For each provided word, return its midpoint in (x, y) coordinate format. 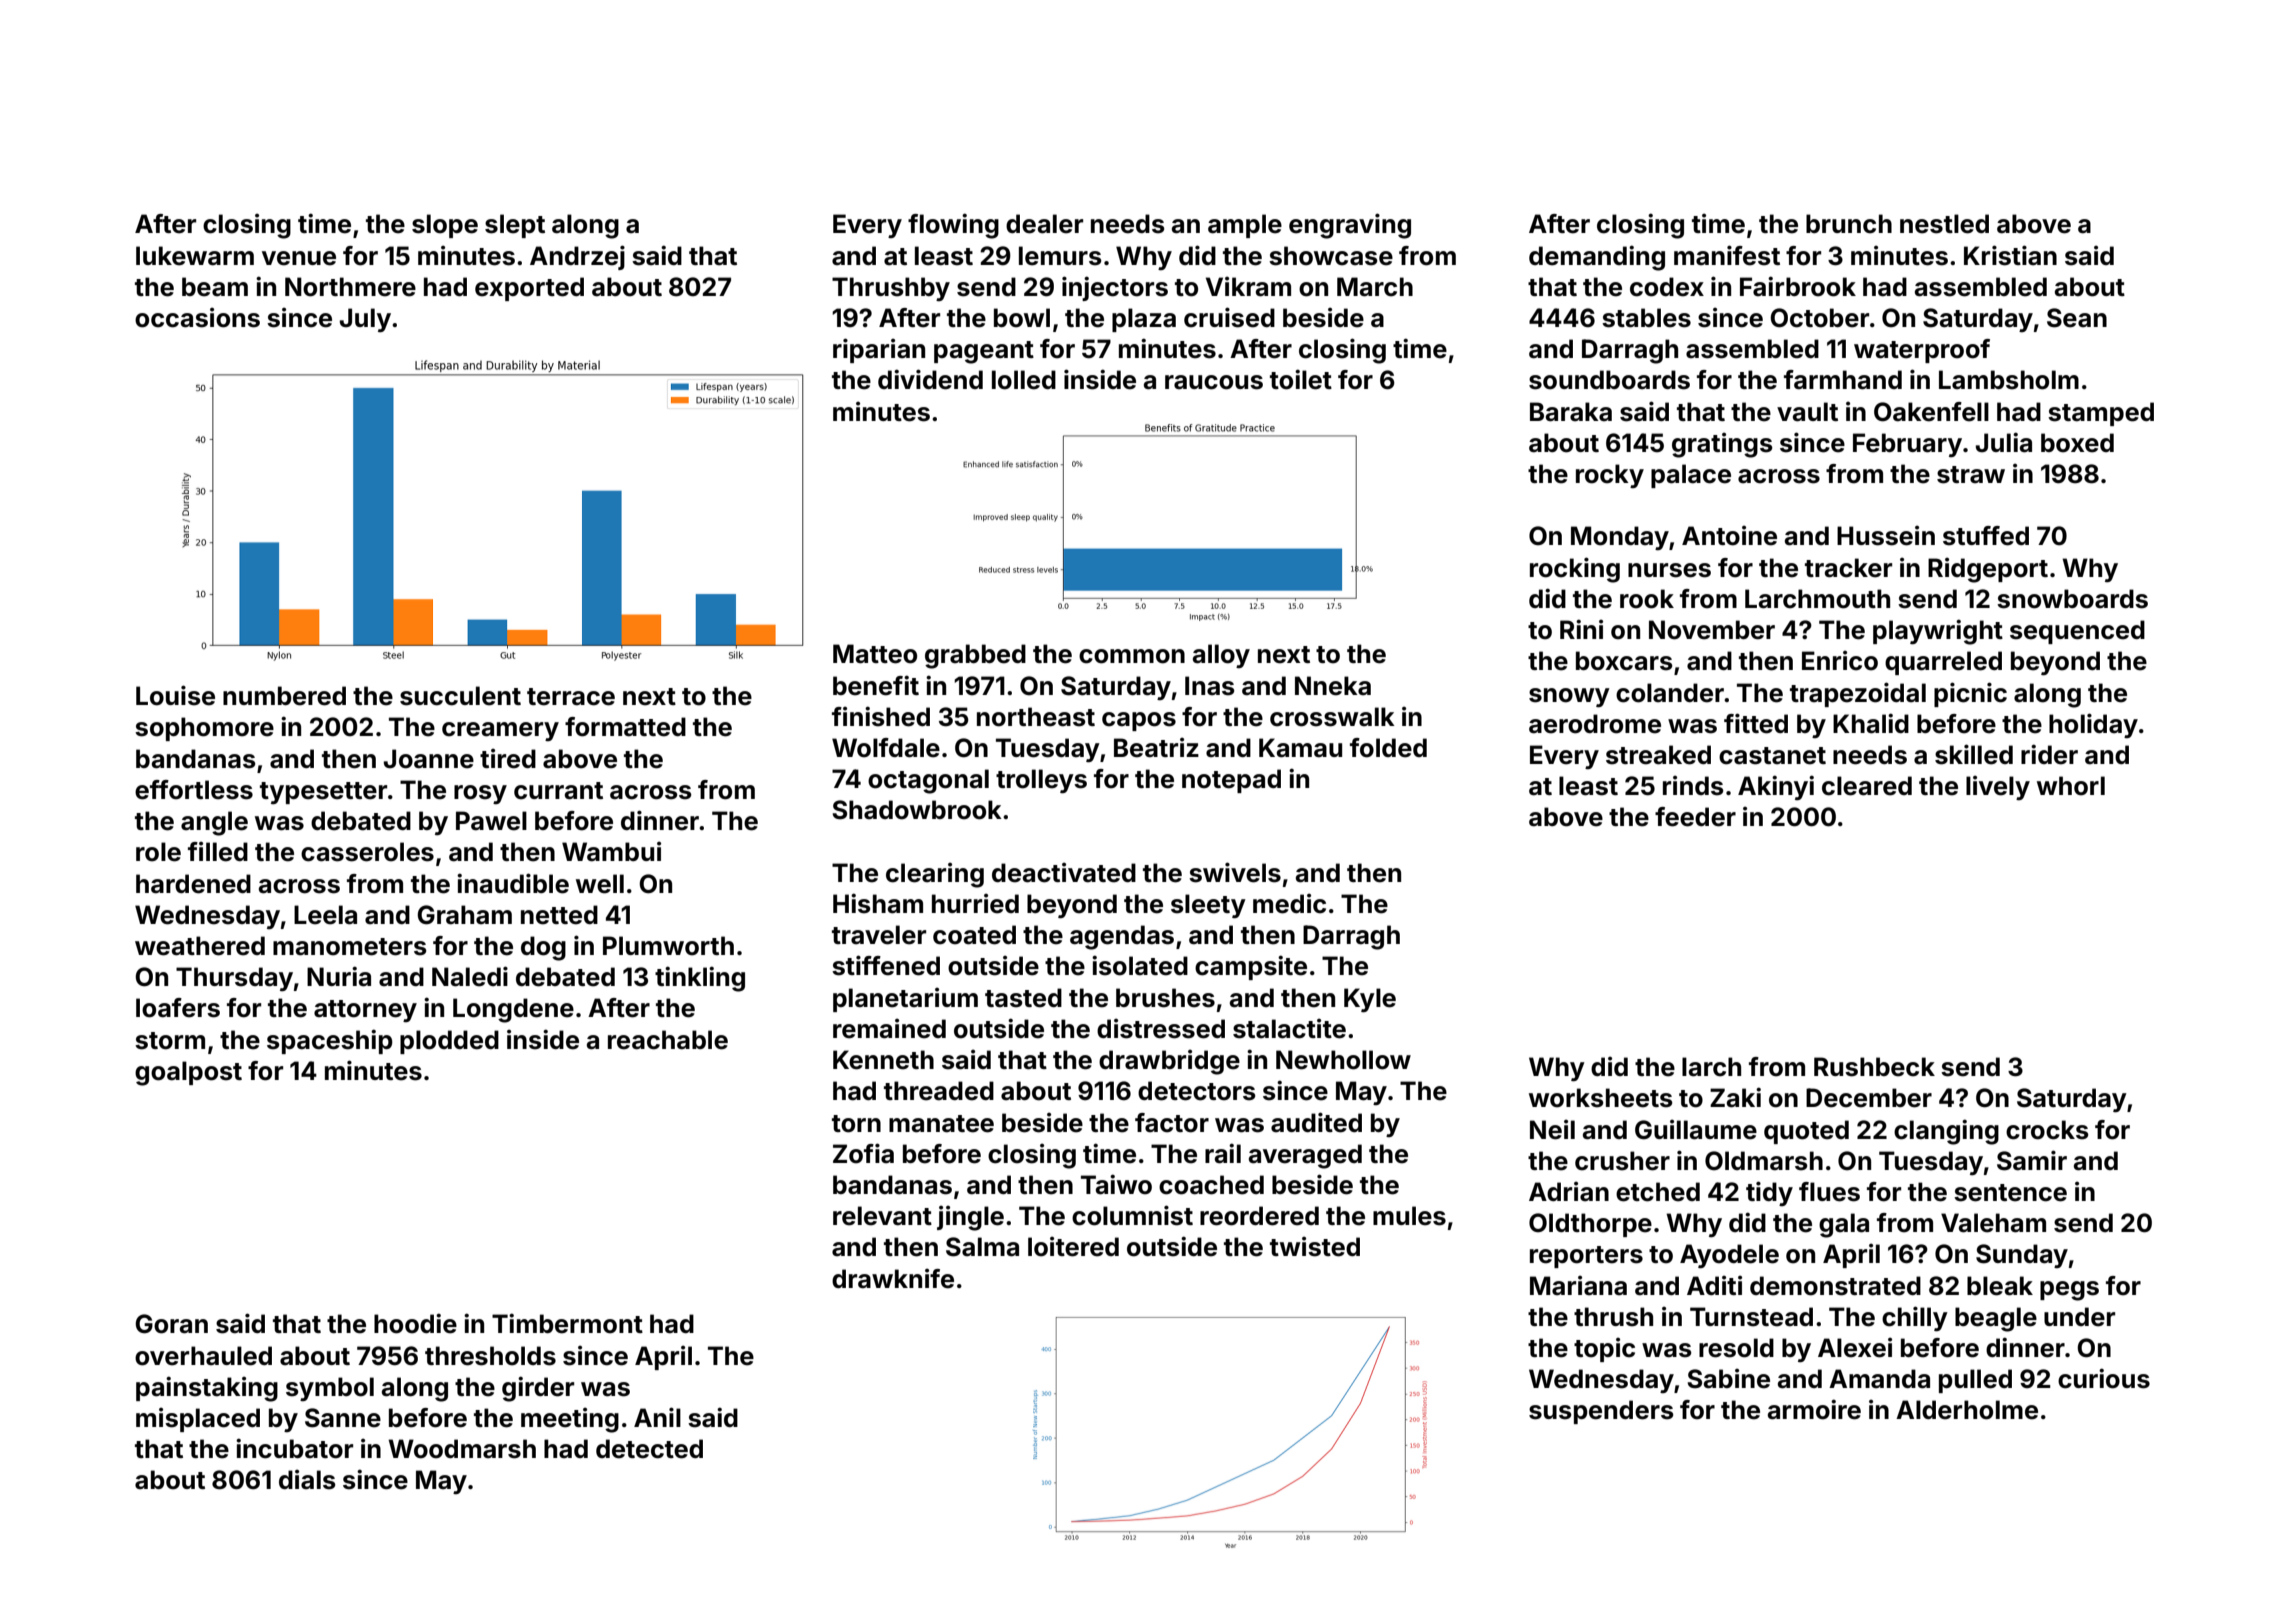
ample (1245, 226)
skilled (1974, 754)
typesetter (323, 793)
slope (445, 226)
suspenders (1601, 1412)
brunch (1849, 224)
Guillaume (1696, 1129)
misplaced (198, 1419)
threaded (939, 1091)
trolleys (1041, 781)
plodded (449, 1042)
